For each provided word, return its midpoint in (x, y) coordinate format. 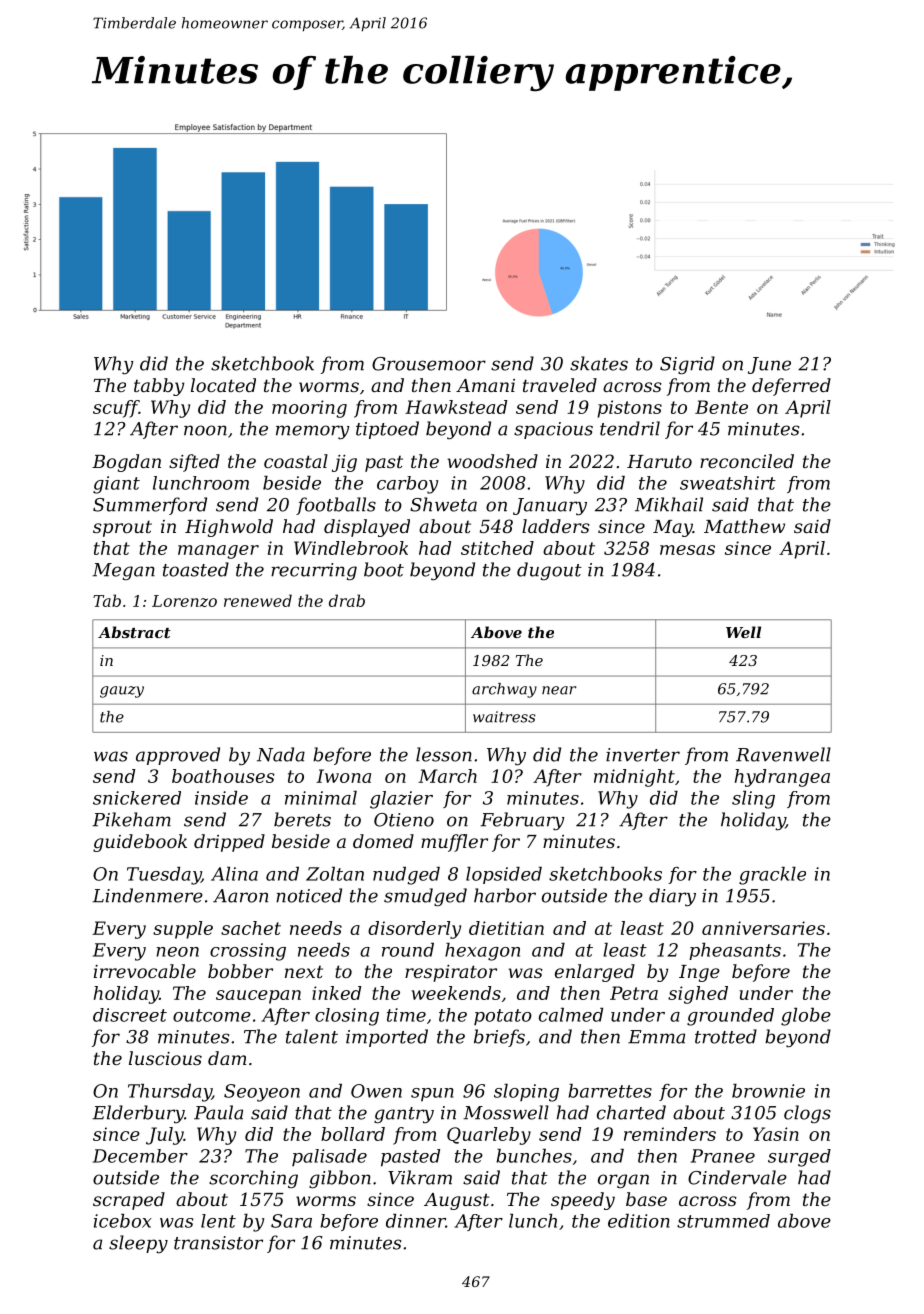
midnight (634, 778)
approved (178, 756)
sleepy (138, 1244)
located (223, 385)
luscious (165, 1058)
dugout (549, 571)
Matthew (744, 526)
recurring (314, 571)
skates (599, 363)
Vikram (420, 1177)
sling (753, 800)
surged (799, 1158)
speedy (583, 1201)
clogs (807, 1114)
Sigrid (687, 365)
